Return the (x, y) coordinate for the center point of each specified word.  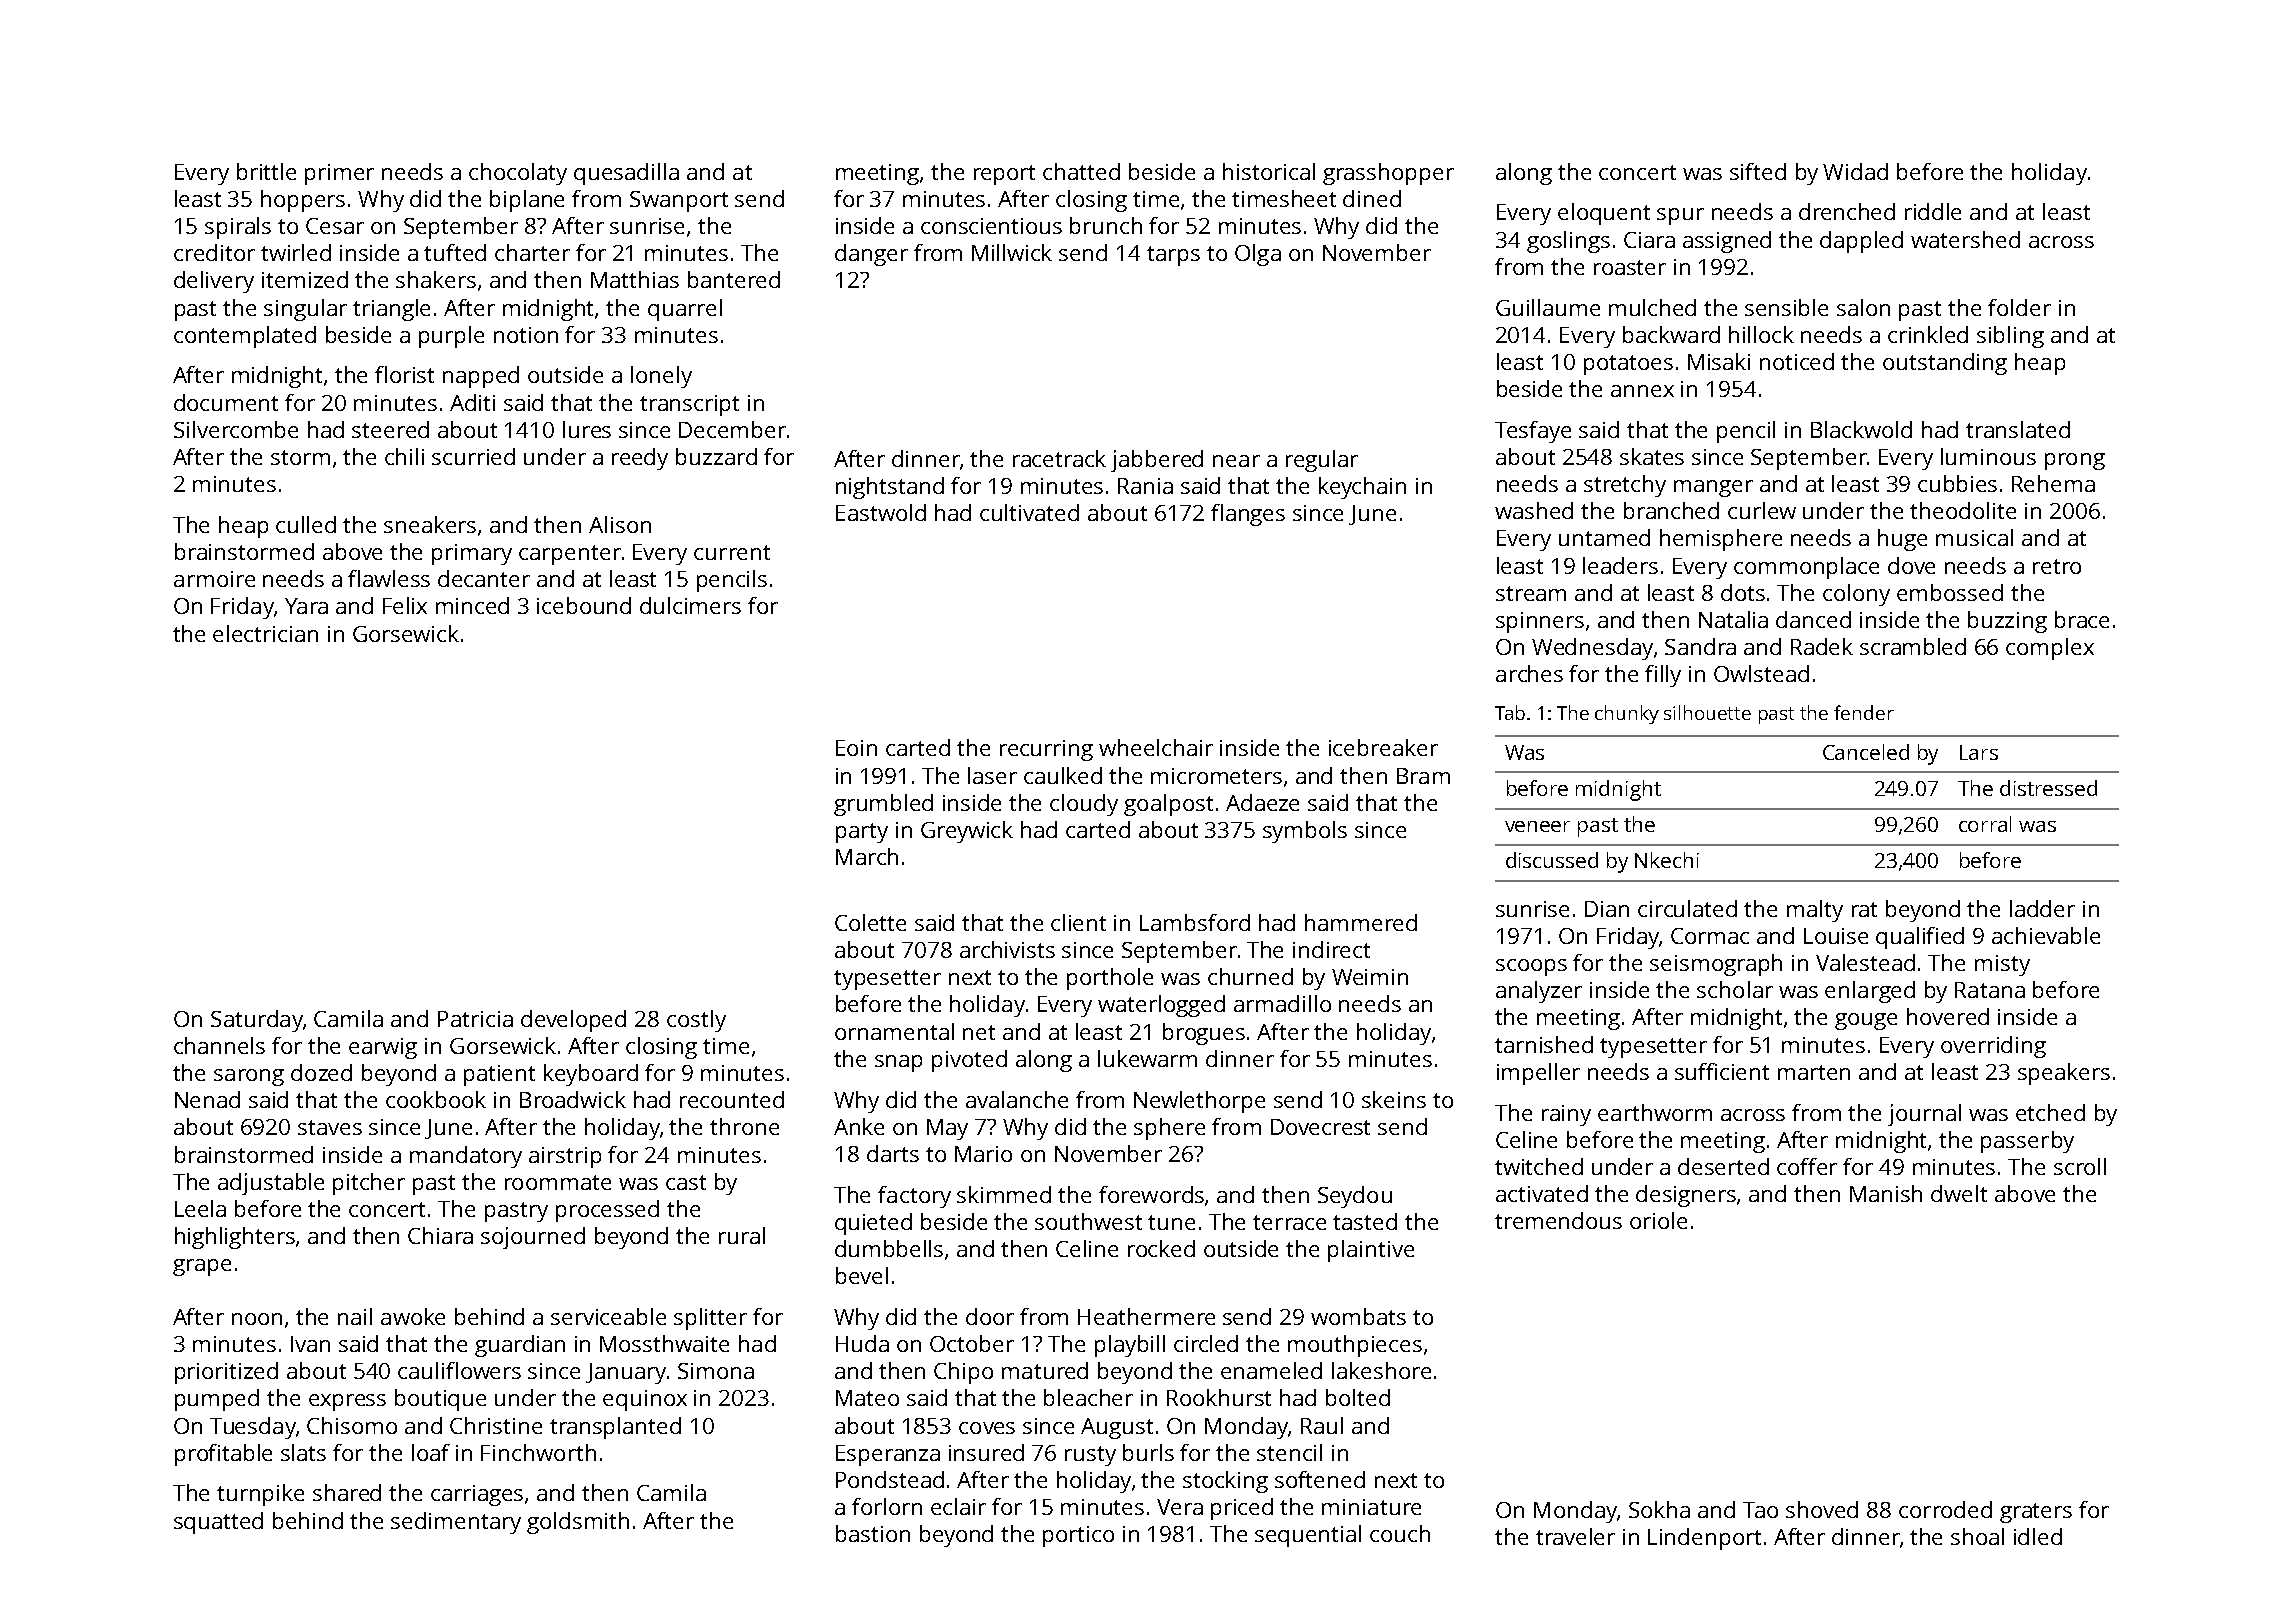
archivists (1007, 949)
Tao (1760, 1510)
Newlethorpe (1199, 1102)
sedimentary (456, 1523)
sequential (1308, 1536)
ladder (2042, 908)
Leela (200, 1208)
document (226, 402)
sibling (2010, 337)
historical (1269, 171)
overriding (1993, 1047)
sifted (1758, 171)
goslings (1568, 242)
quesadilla (626, 174)
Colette (870, 922)
